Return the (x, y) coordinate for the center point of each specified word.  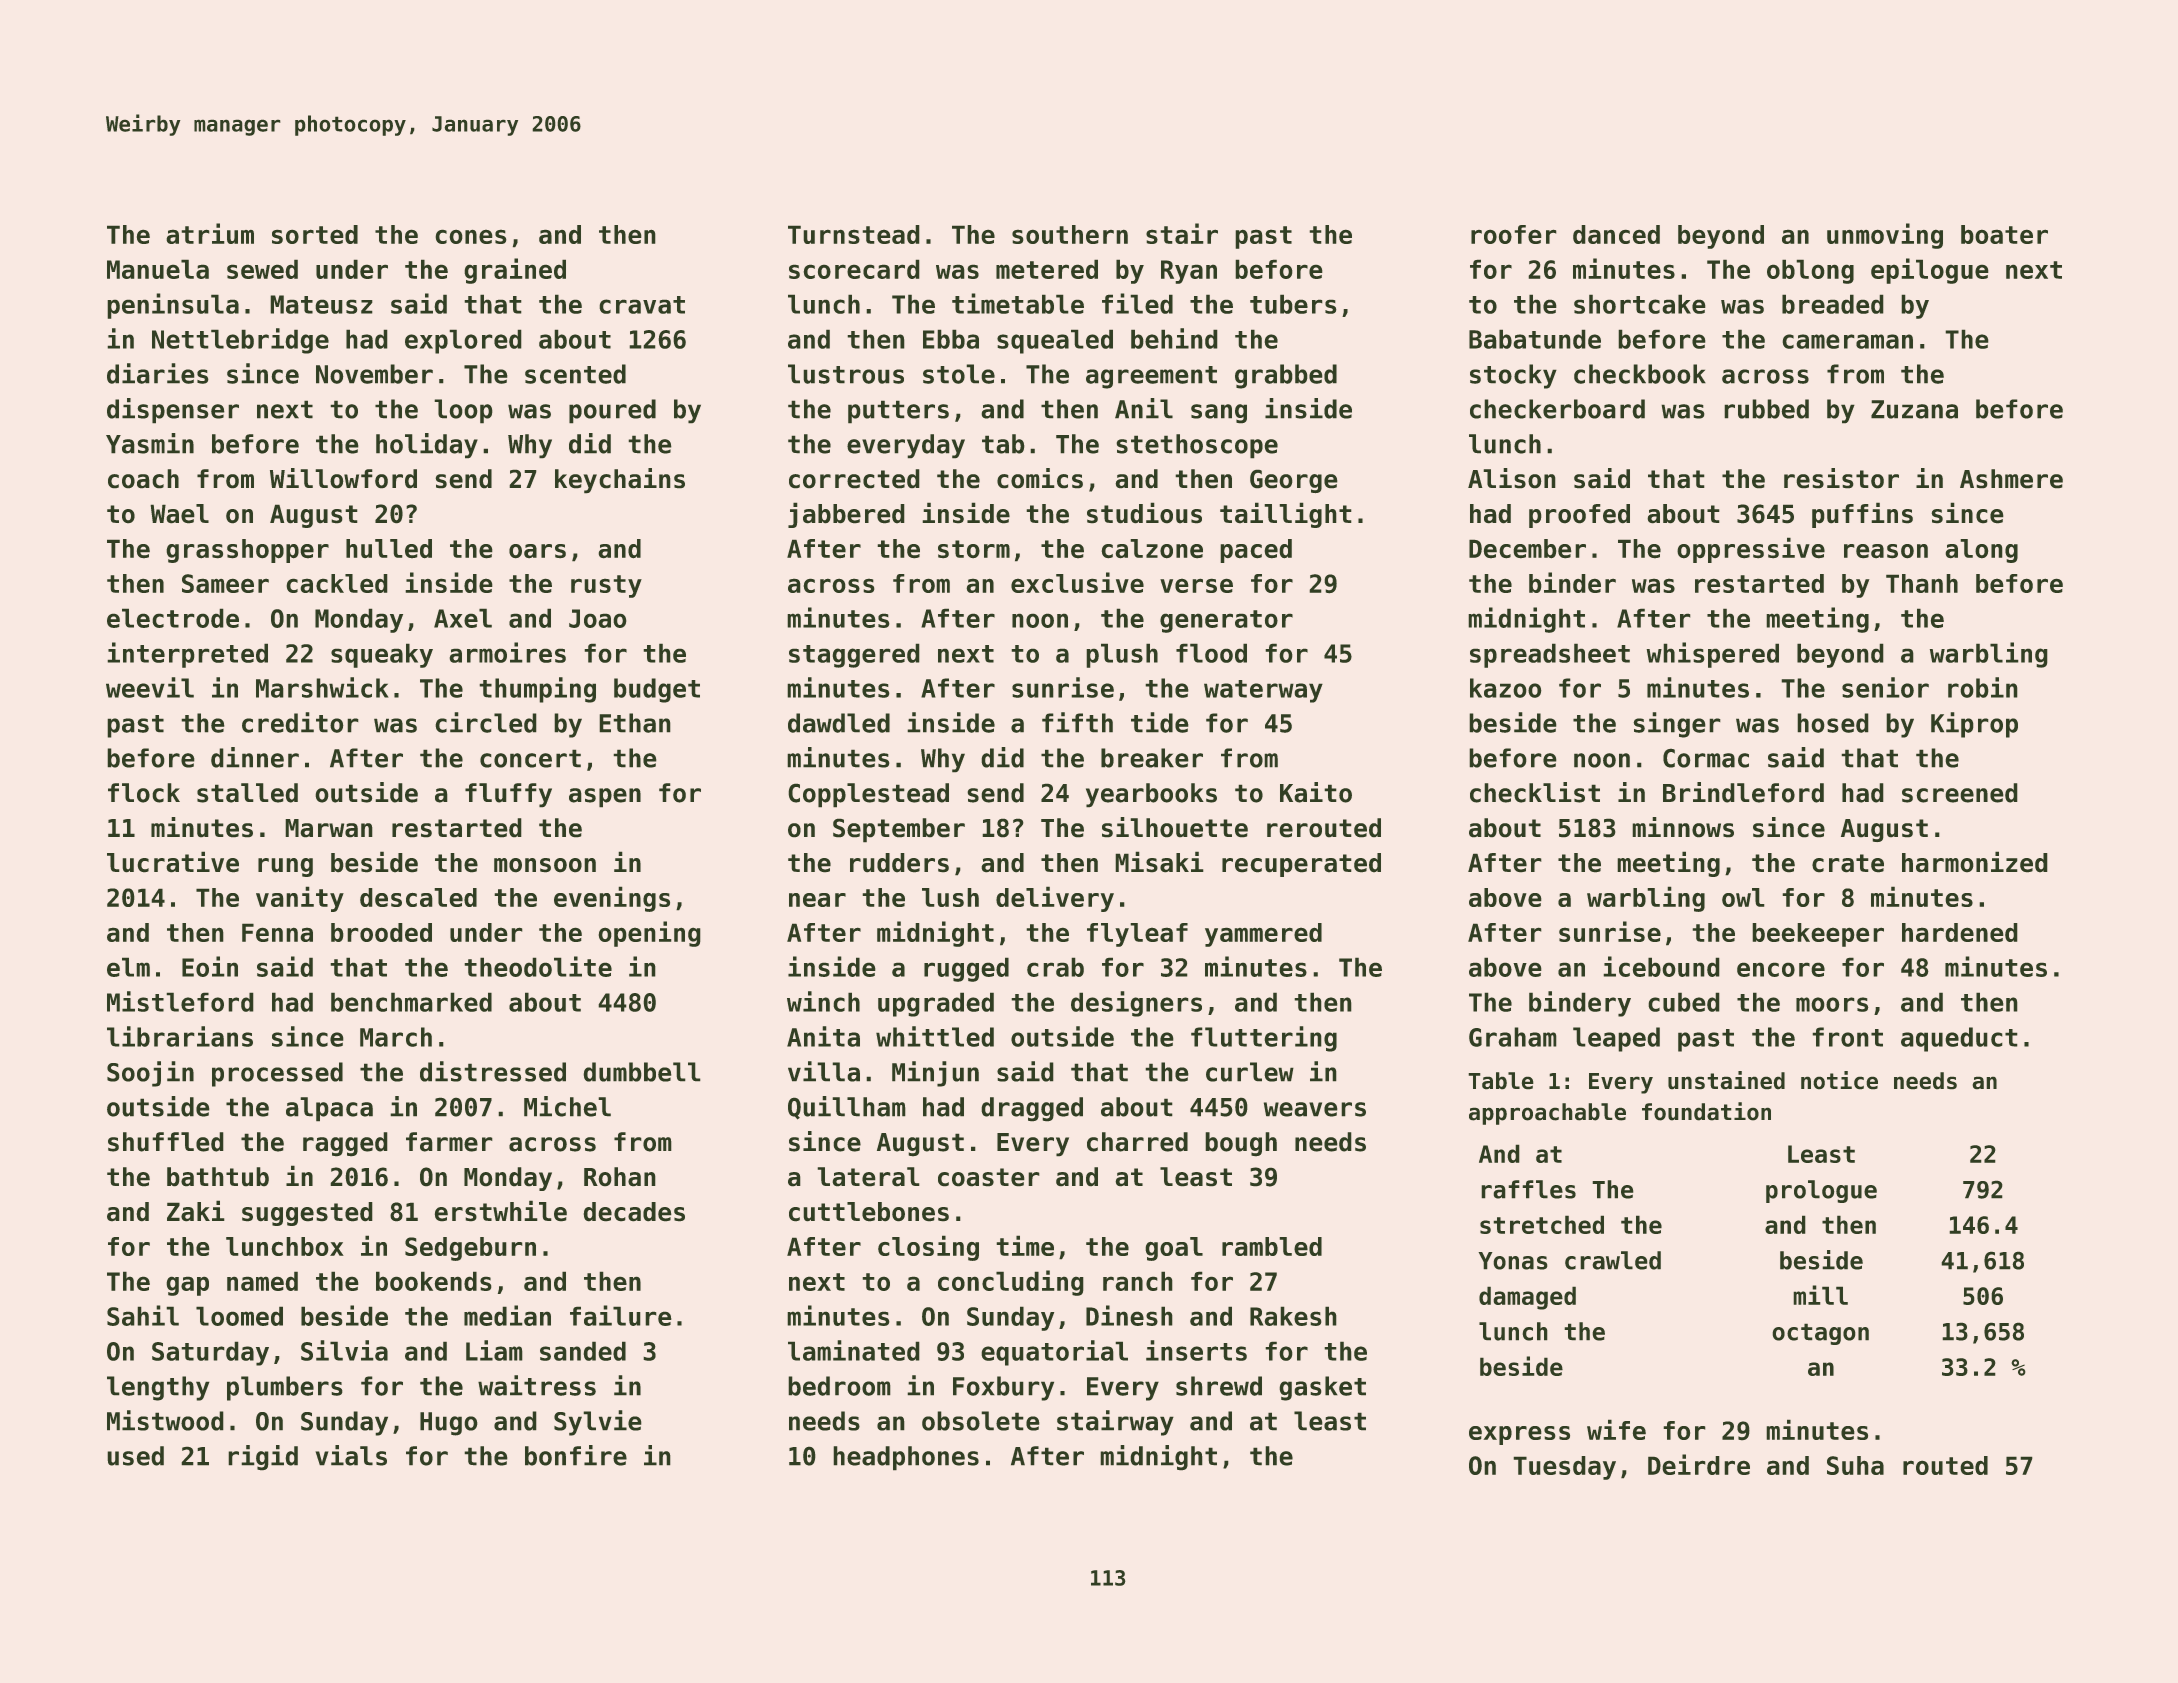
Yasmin (150, 443)
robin (1983, 687)
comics (1040, 478)
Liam (494, 1350)
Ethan (635, 723)
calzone (1152, 549)
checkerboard (1557, 409)
